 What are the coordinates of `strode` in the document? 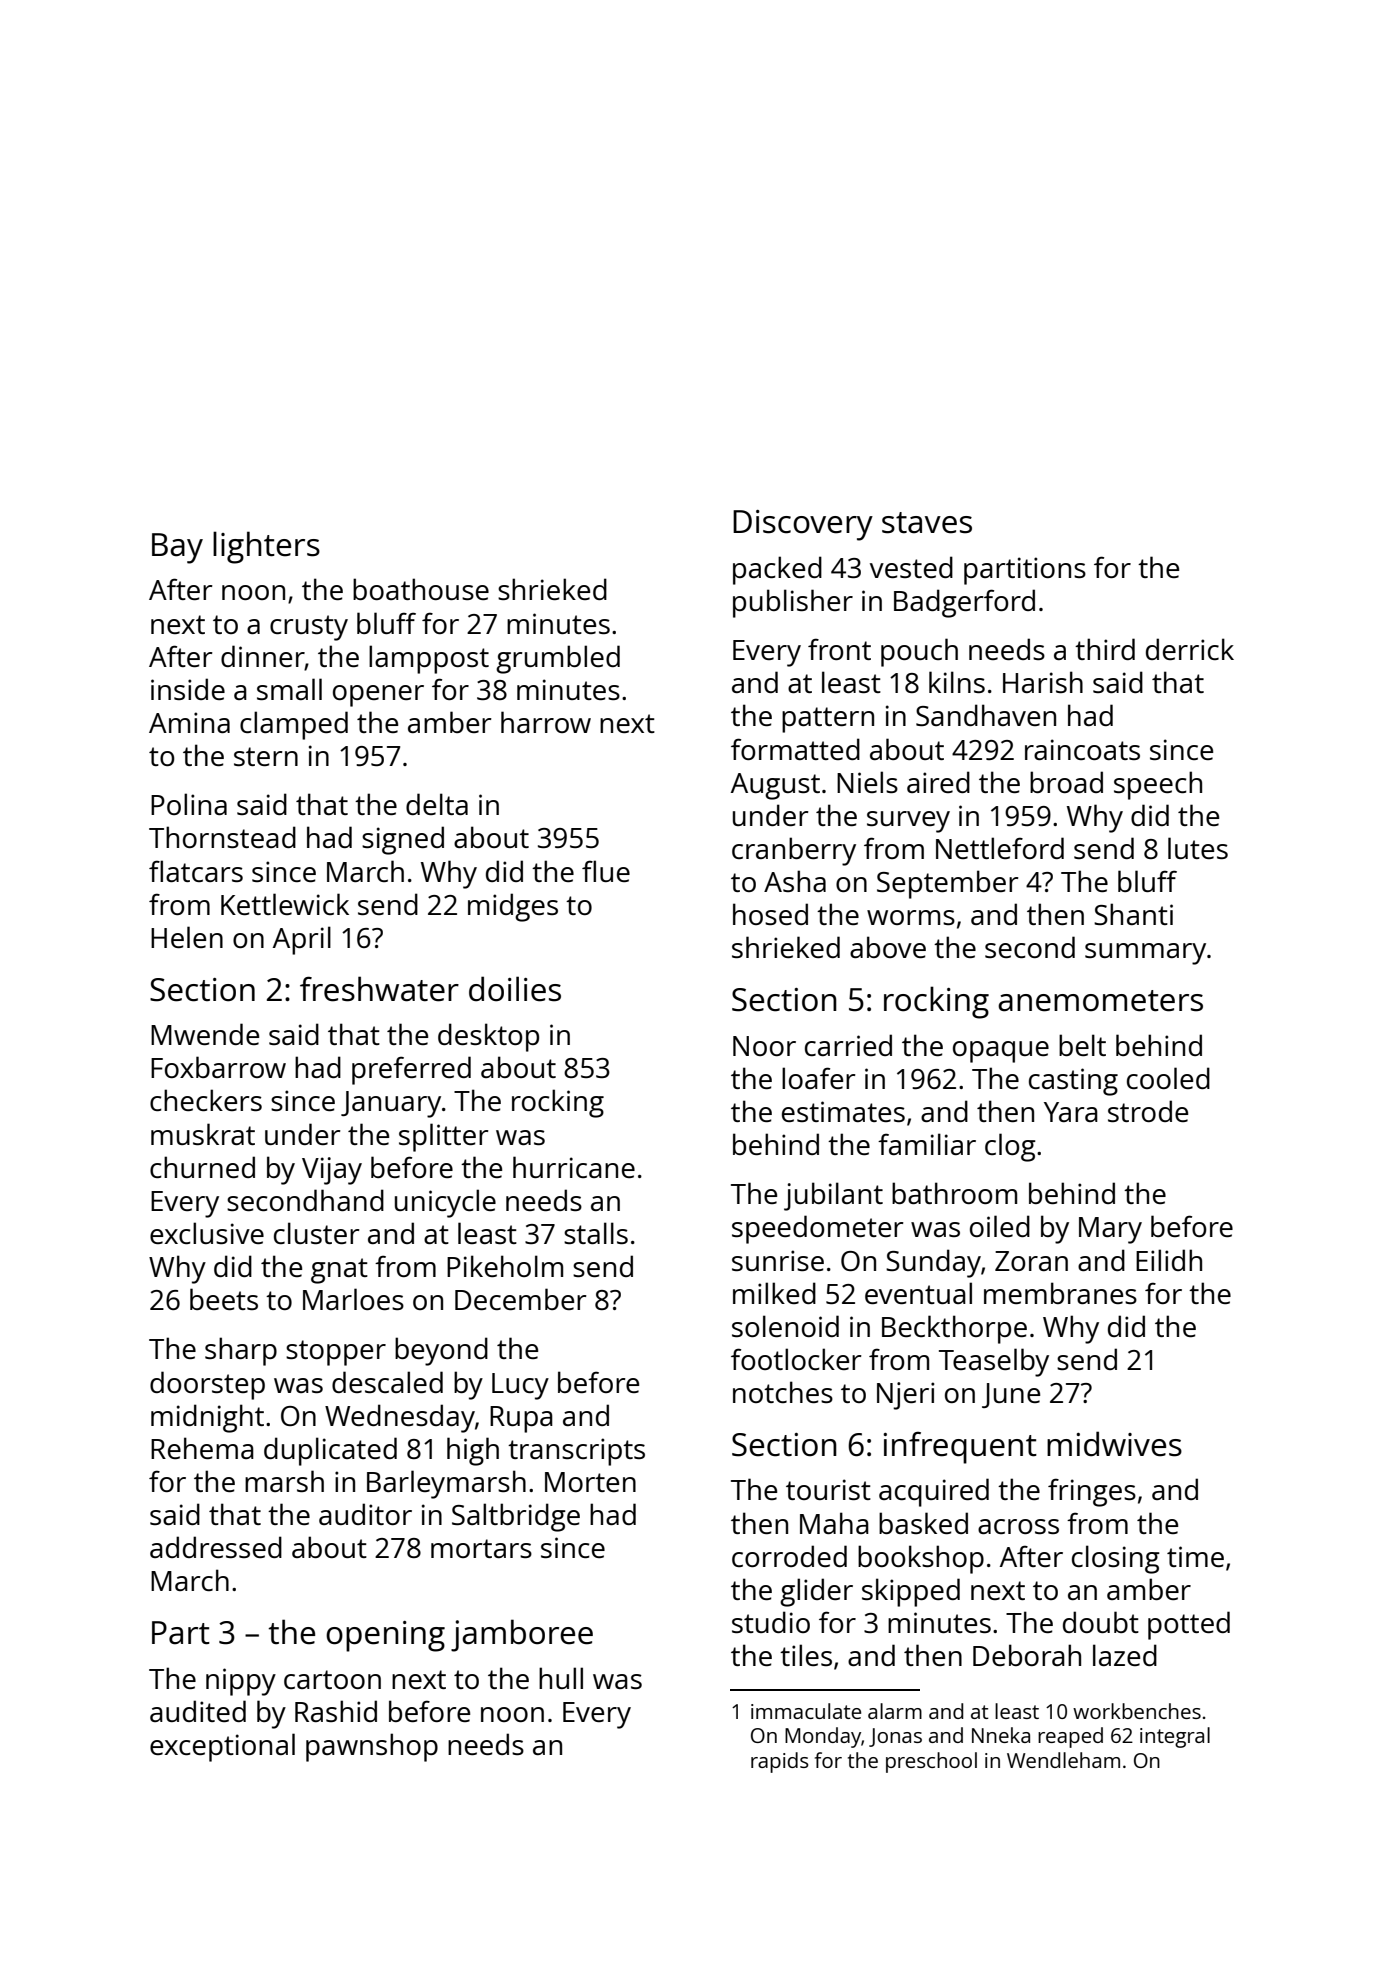 It's located at (1148, 1111).
